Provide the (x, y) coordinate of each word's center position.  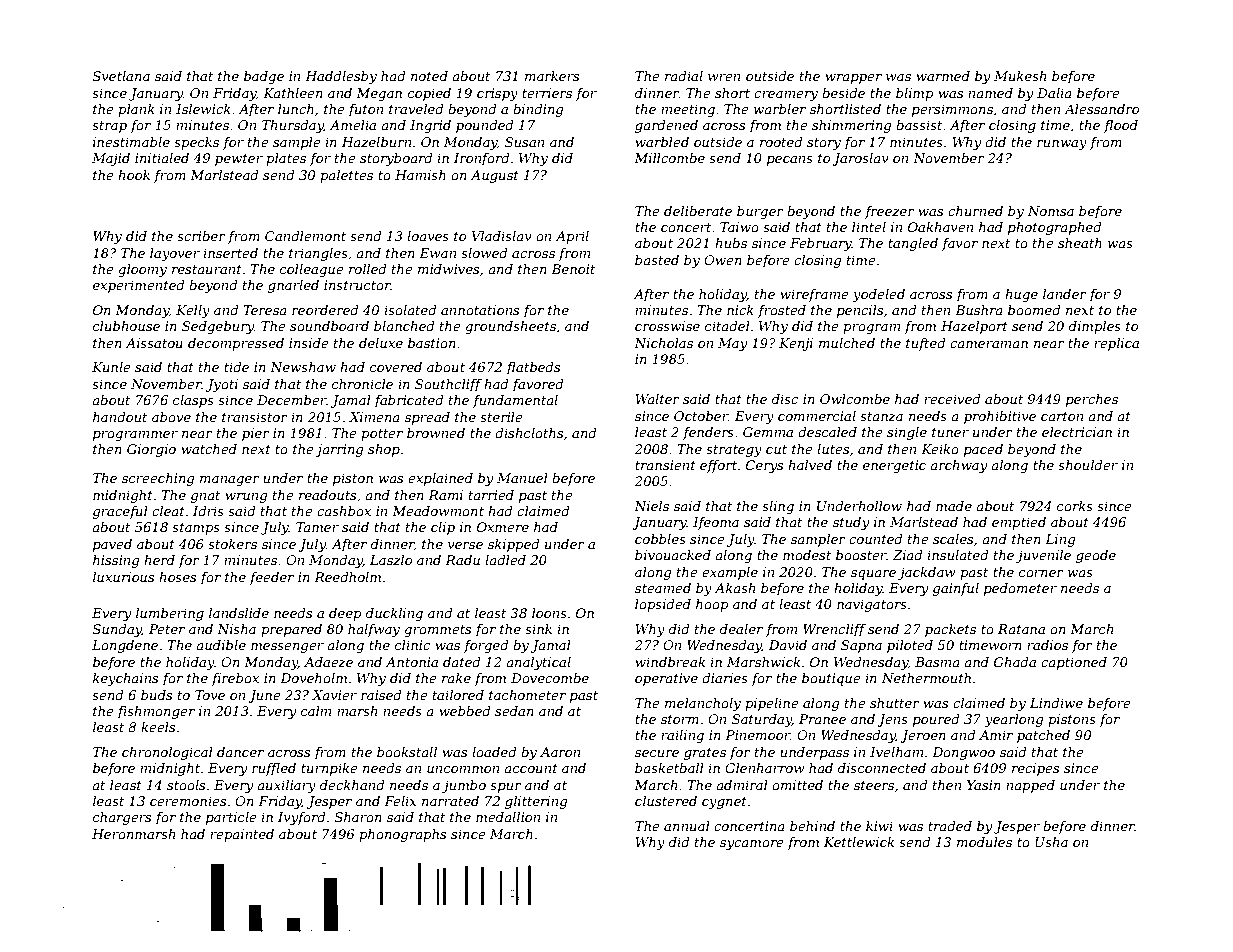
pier (256, 434)
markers (552, 76)
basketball (669, 768)
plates (286, 159)
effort (718, 466)
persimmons (952, 110)
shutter (895, 703)
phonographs (402, 835)
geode (1096, 556)
